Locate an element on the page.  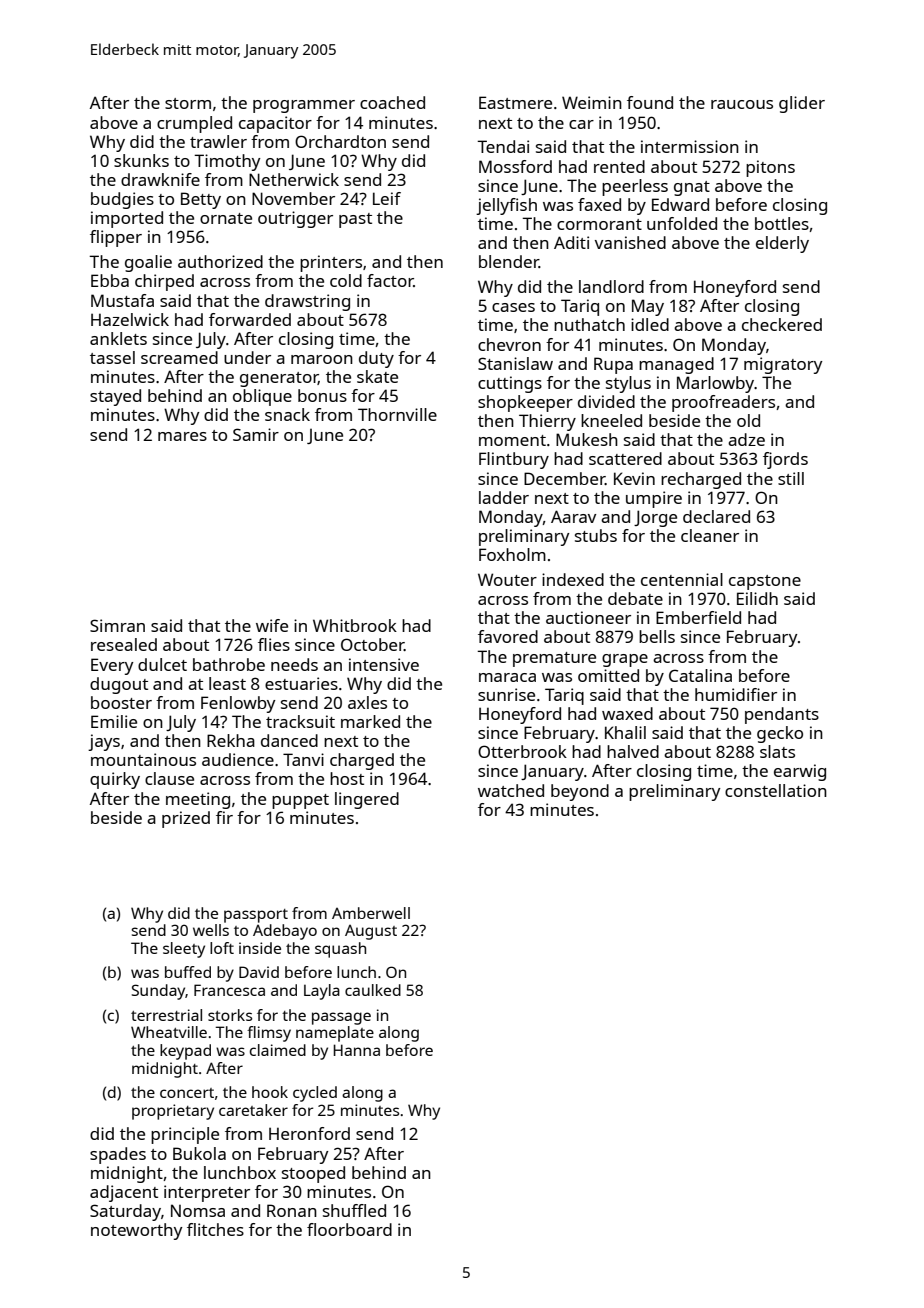
Foxholm is located at coordinates (512, 554).
